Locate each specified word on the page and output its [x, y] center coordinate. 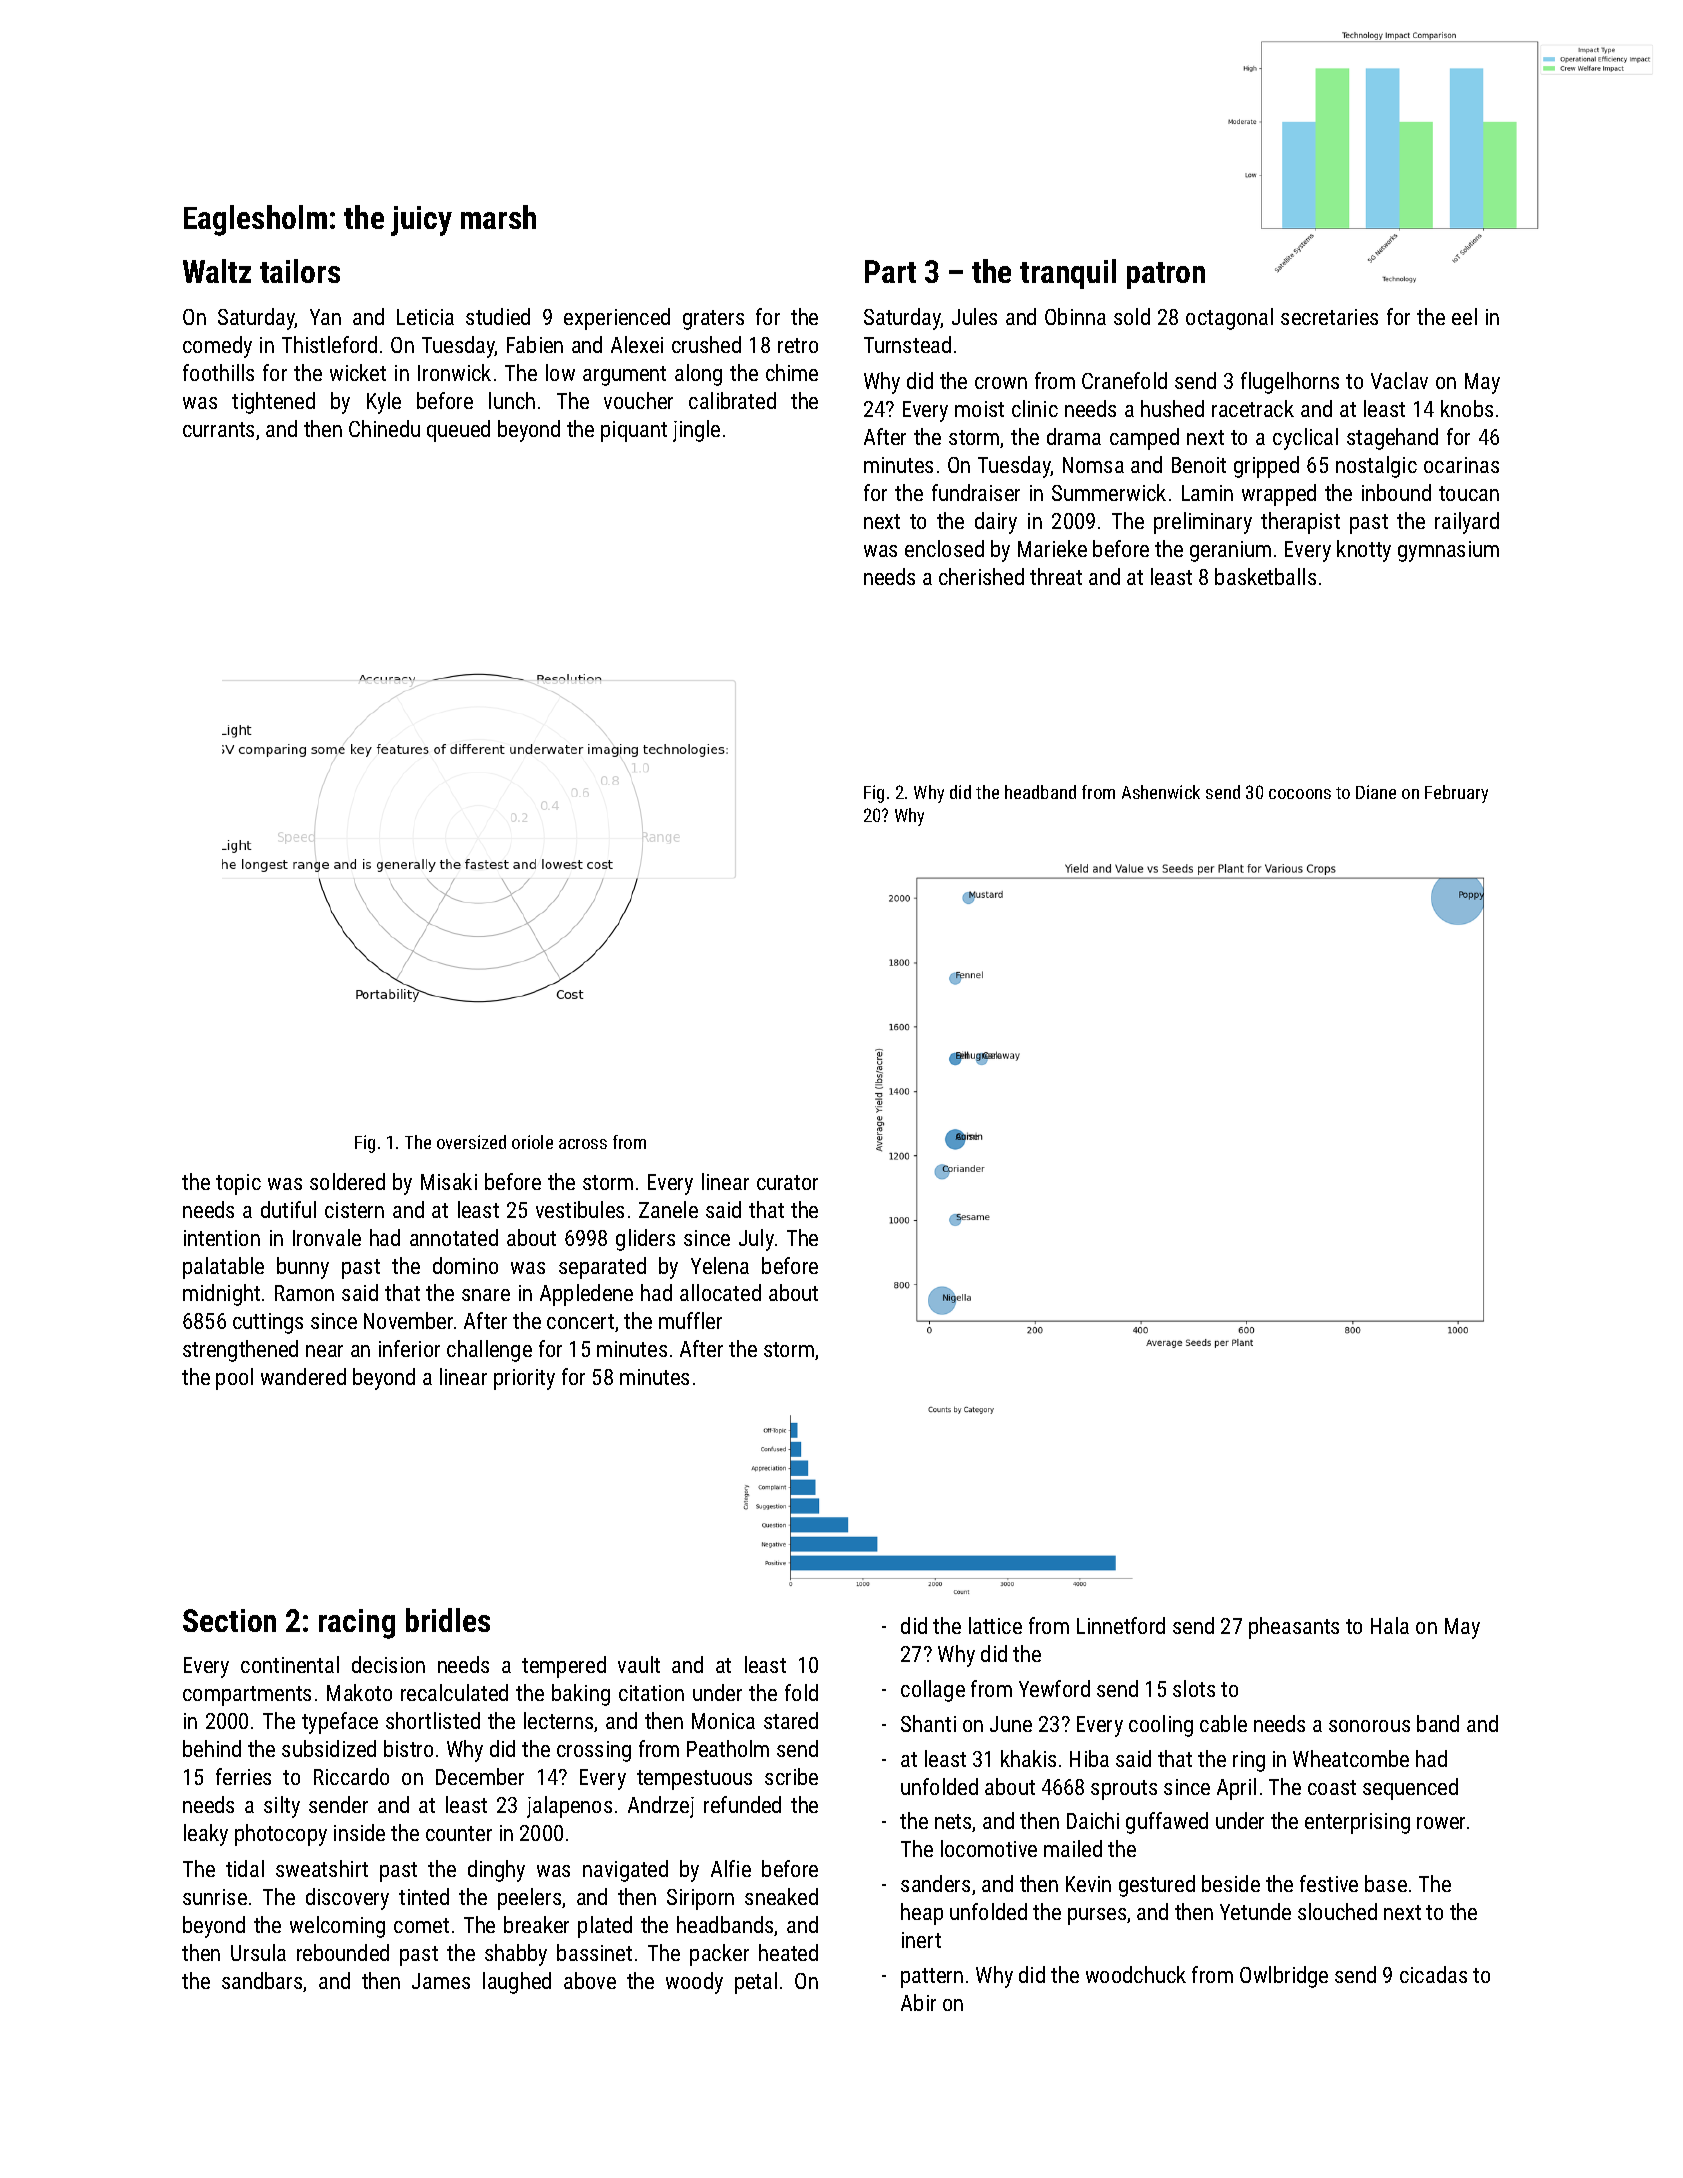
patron [1166, 275]
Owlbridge [1284, 1977]
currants [218, 429]
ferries [243, 1776]
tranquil [1068, 274]
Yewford [1054, 1688]
